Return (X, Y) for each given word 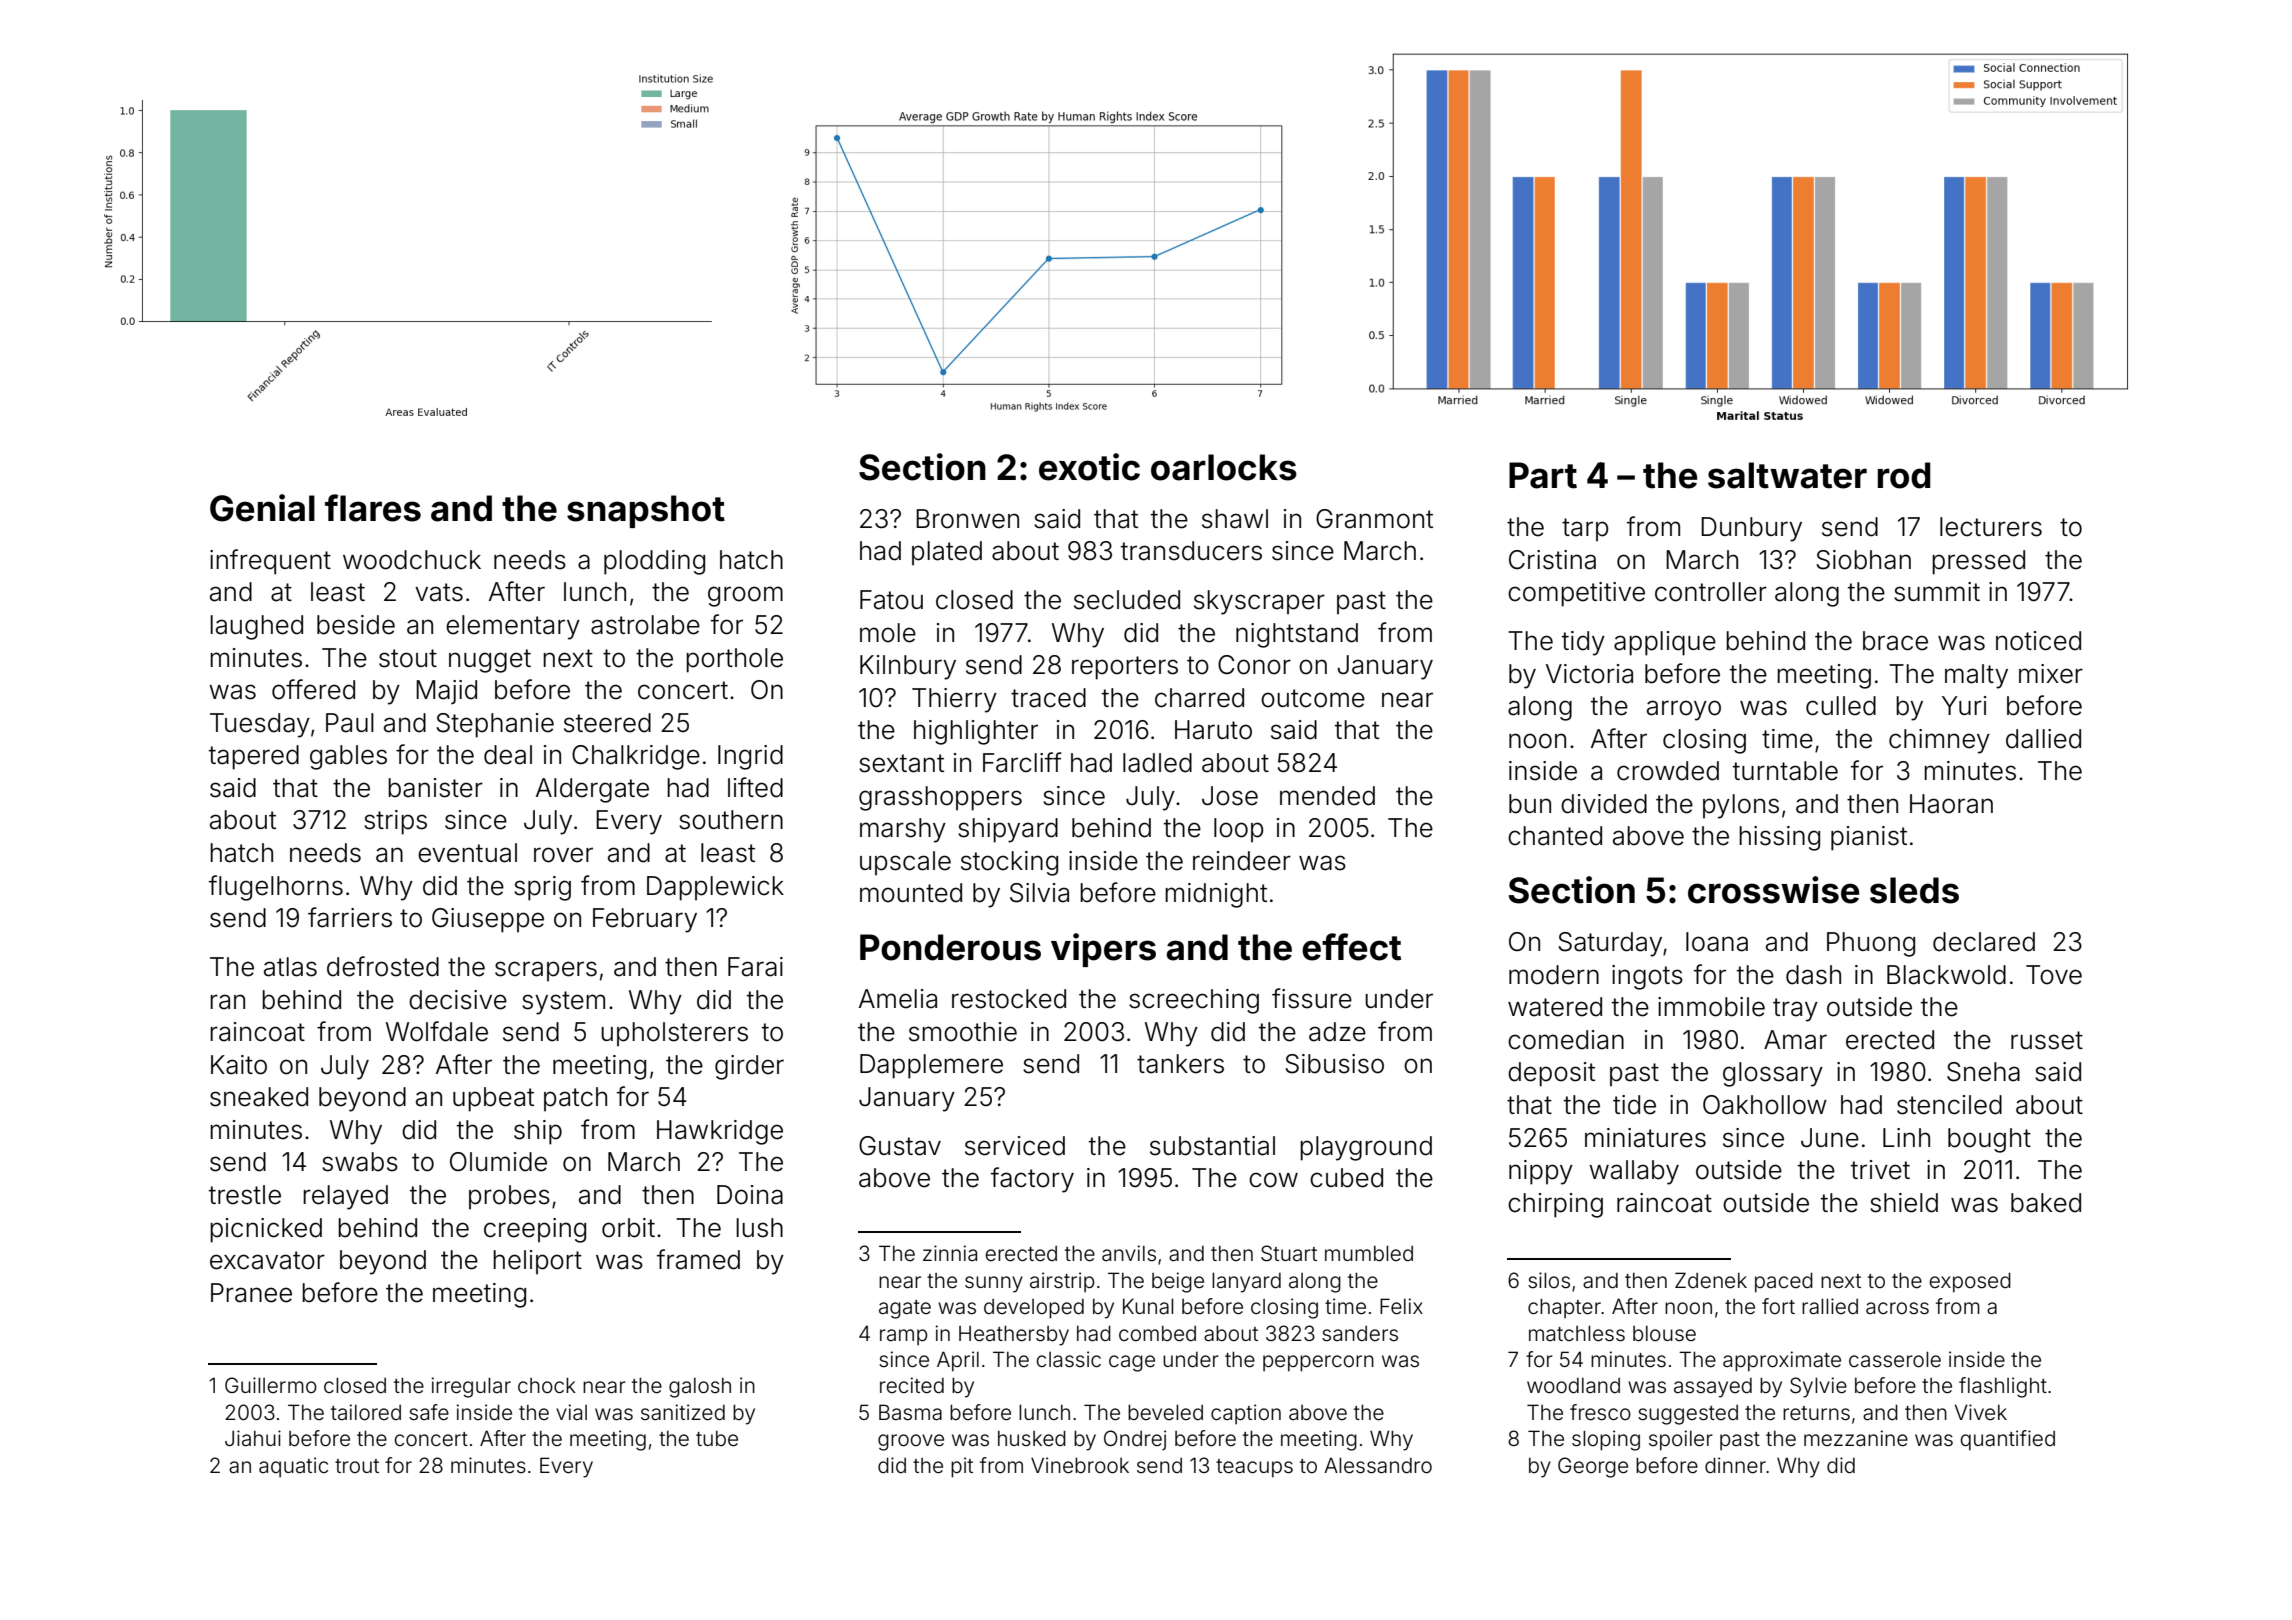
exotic (1089, 467)
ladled (1157, 763)
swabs (360, 1162)
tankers (1180, 1064)
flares (373, 508)
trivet (1880, 1170)
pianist (1869, 838)
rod (1904, 475)
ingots (1647, 977)
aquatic (293, 1467)
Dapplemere (931, 1066)
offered (313, 689)
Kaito (239, 1065)
